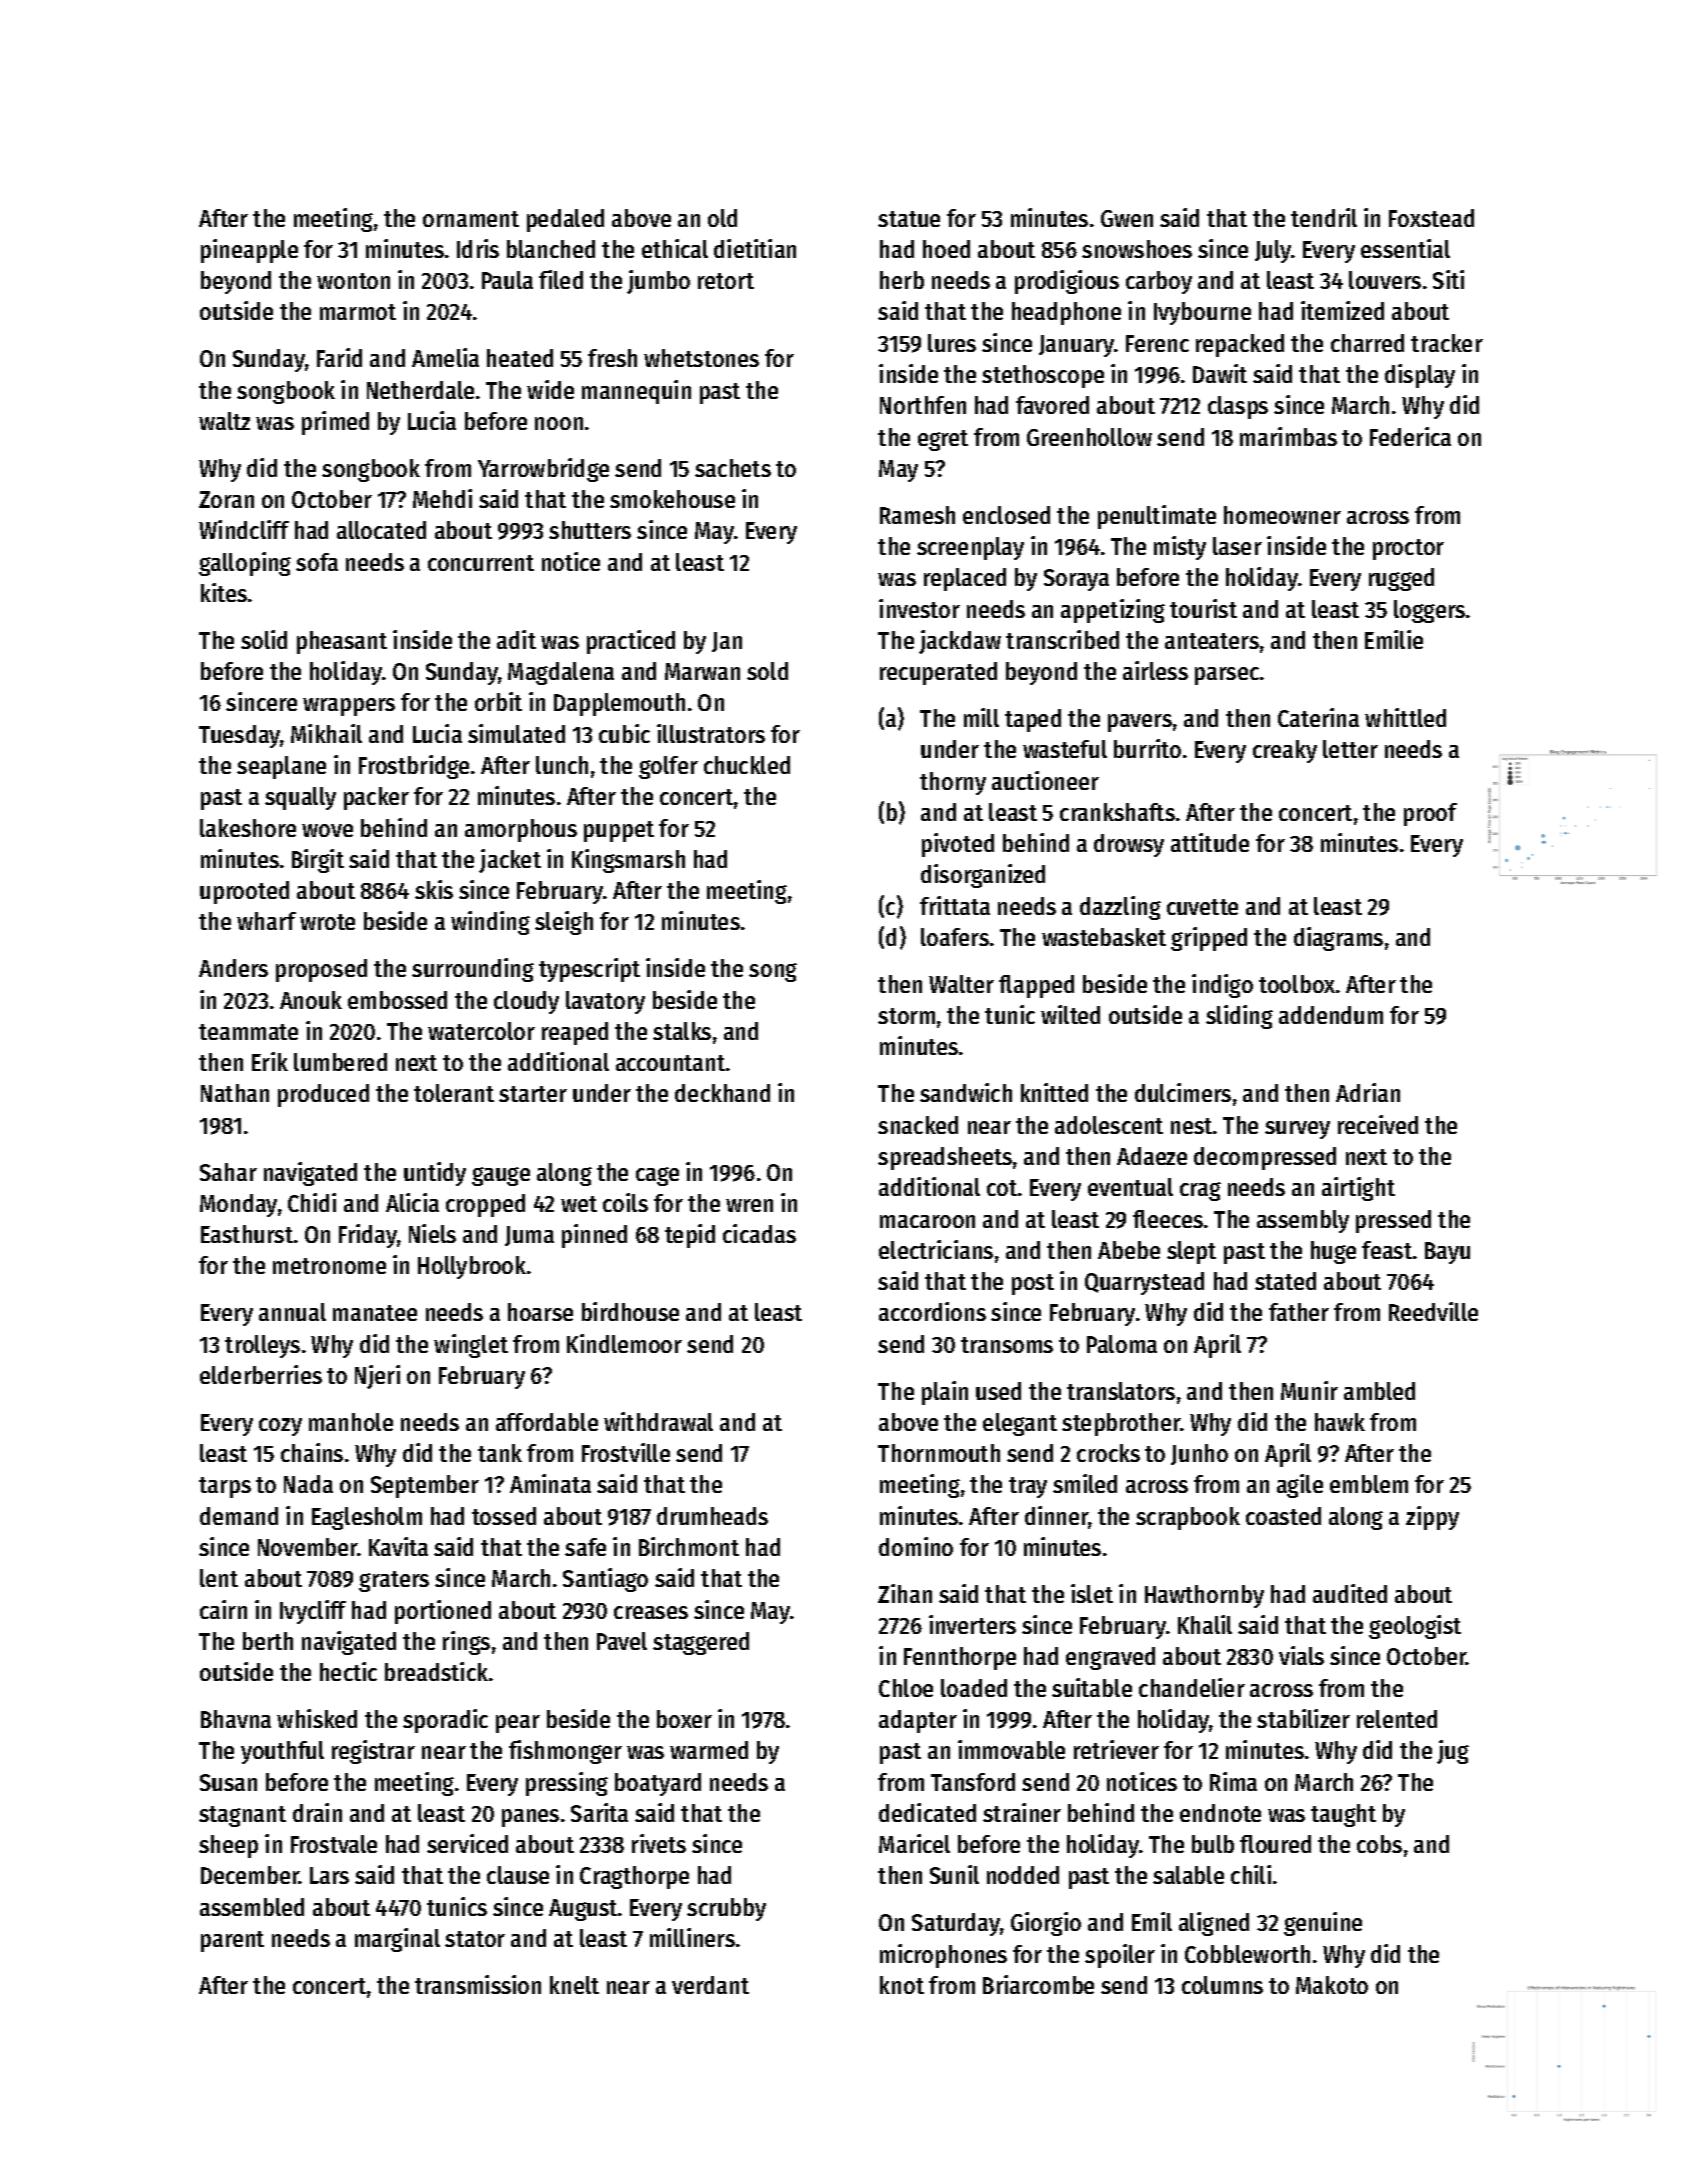 Image resolution: width=1683 pixels, height=2178 pixels. I want to click on storm, so click(906, 1016).
